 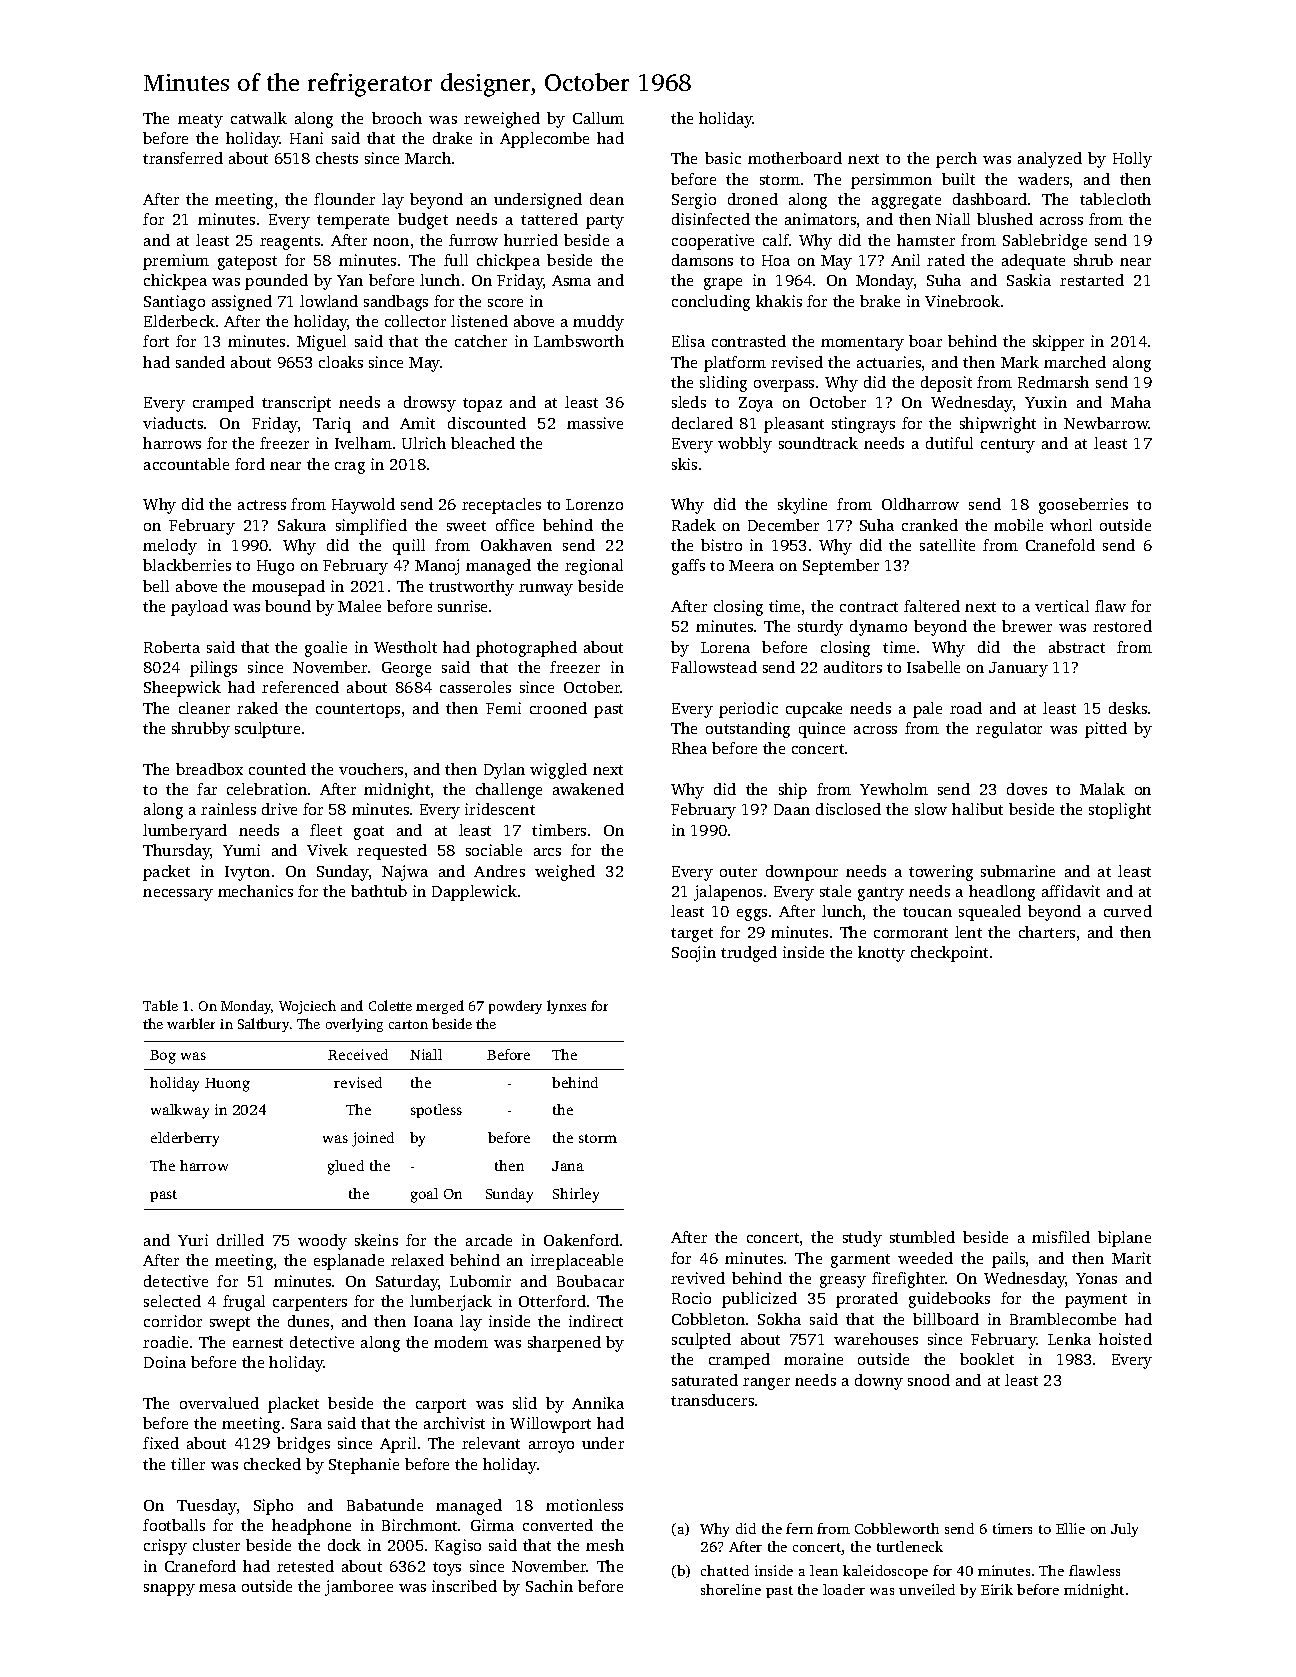 I want to click on Callum, so click(x=598, y=118).
